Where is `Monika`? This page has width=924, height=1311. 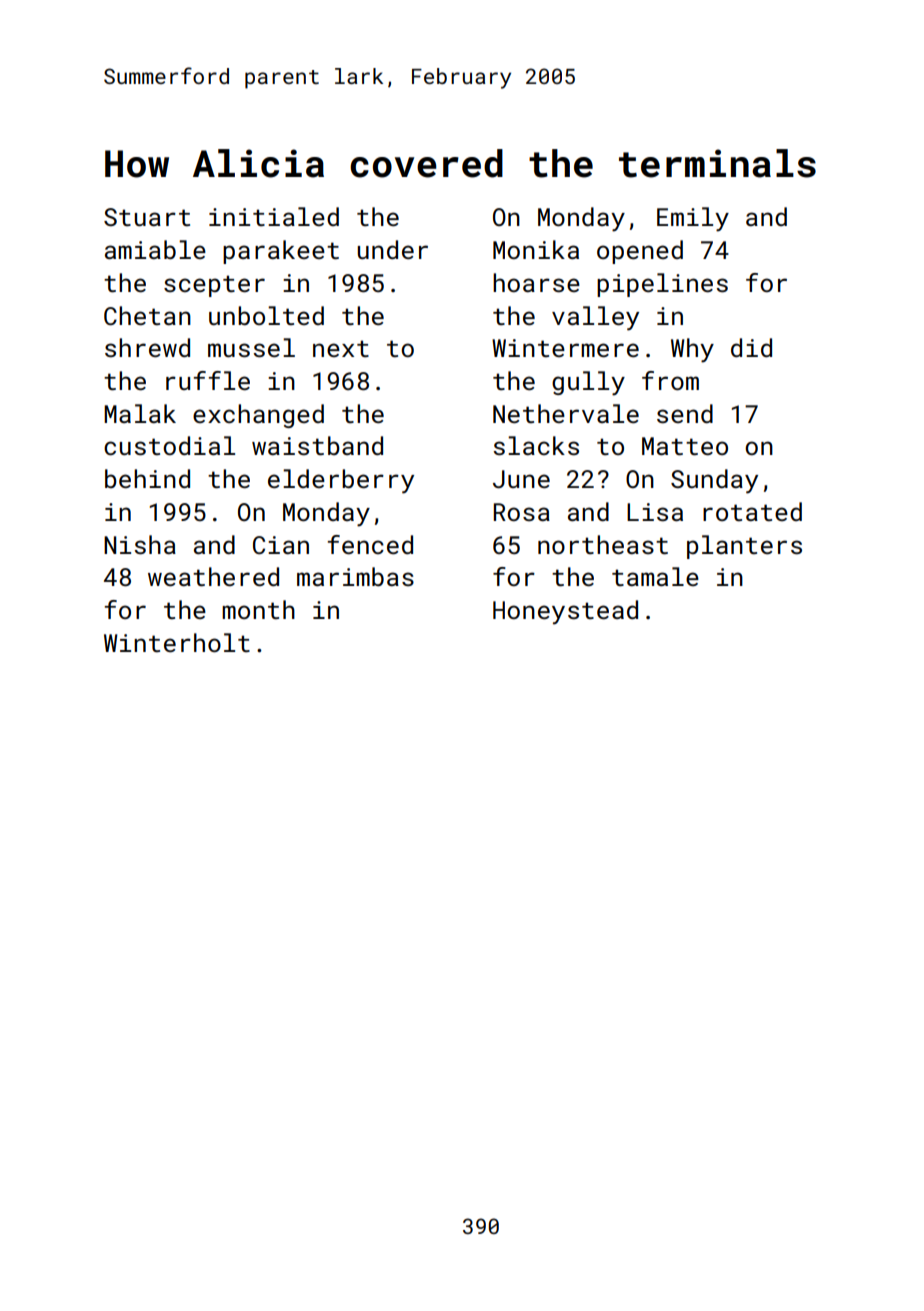
Monika is located at coordinates (536, 249).
